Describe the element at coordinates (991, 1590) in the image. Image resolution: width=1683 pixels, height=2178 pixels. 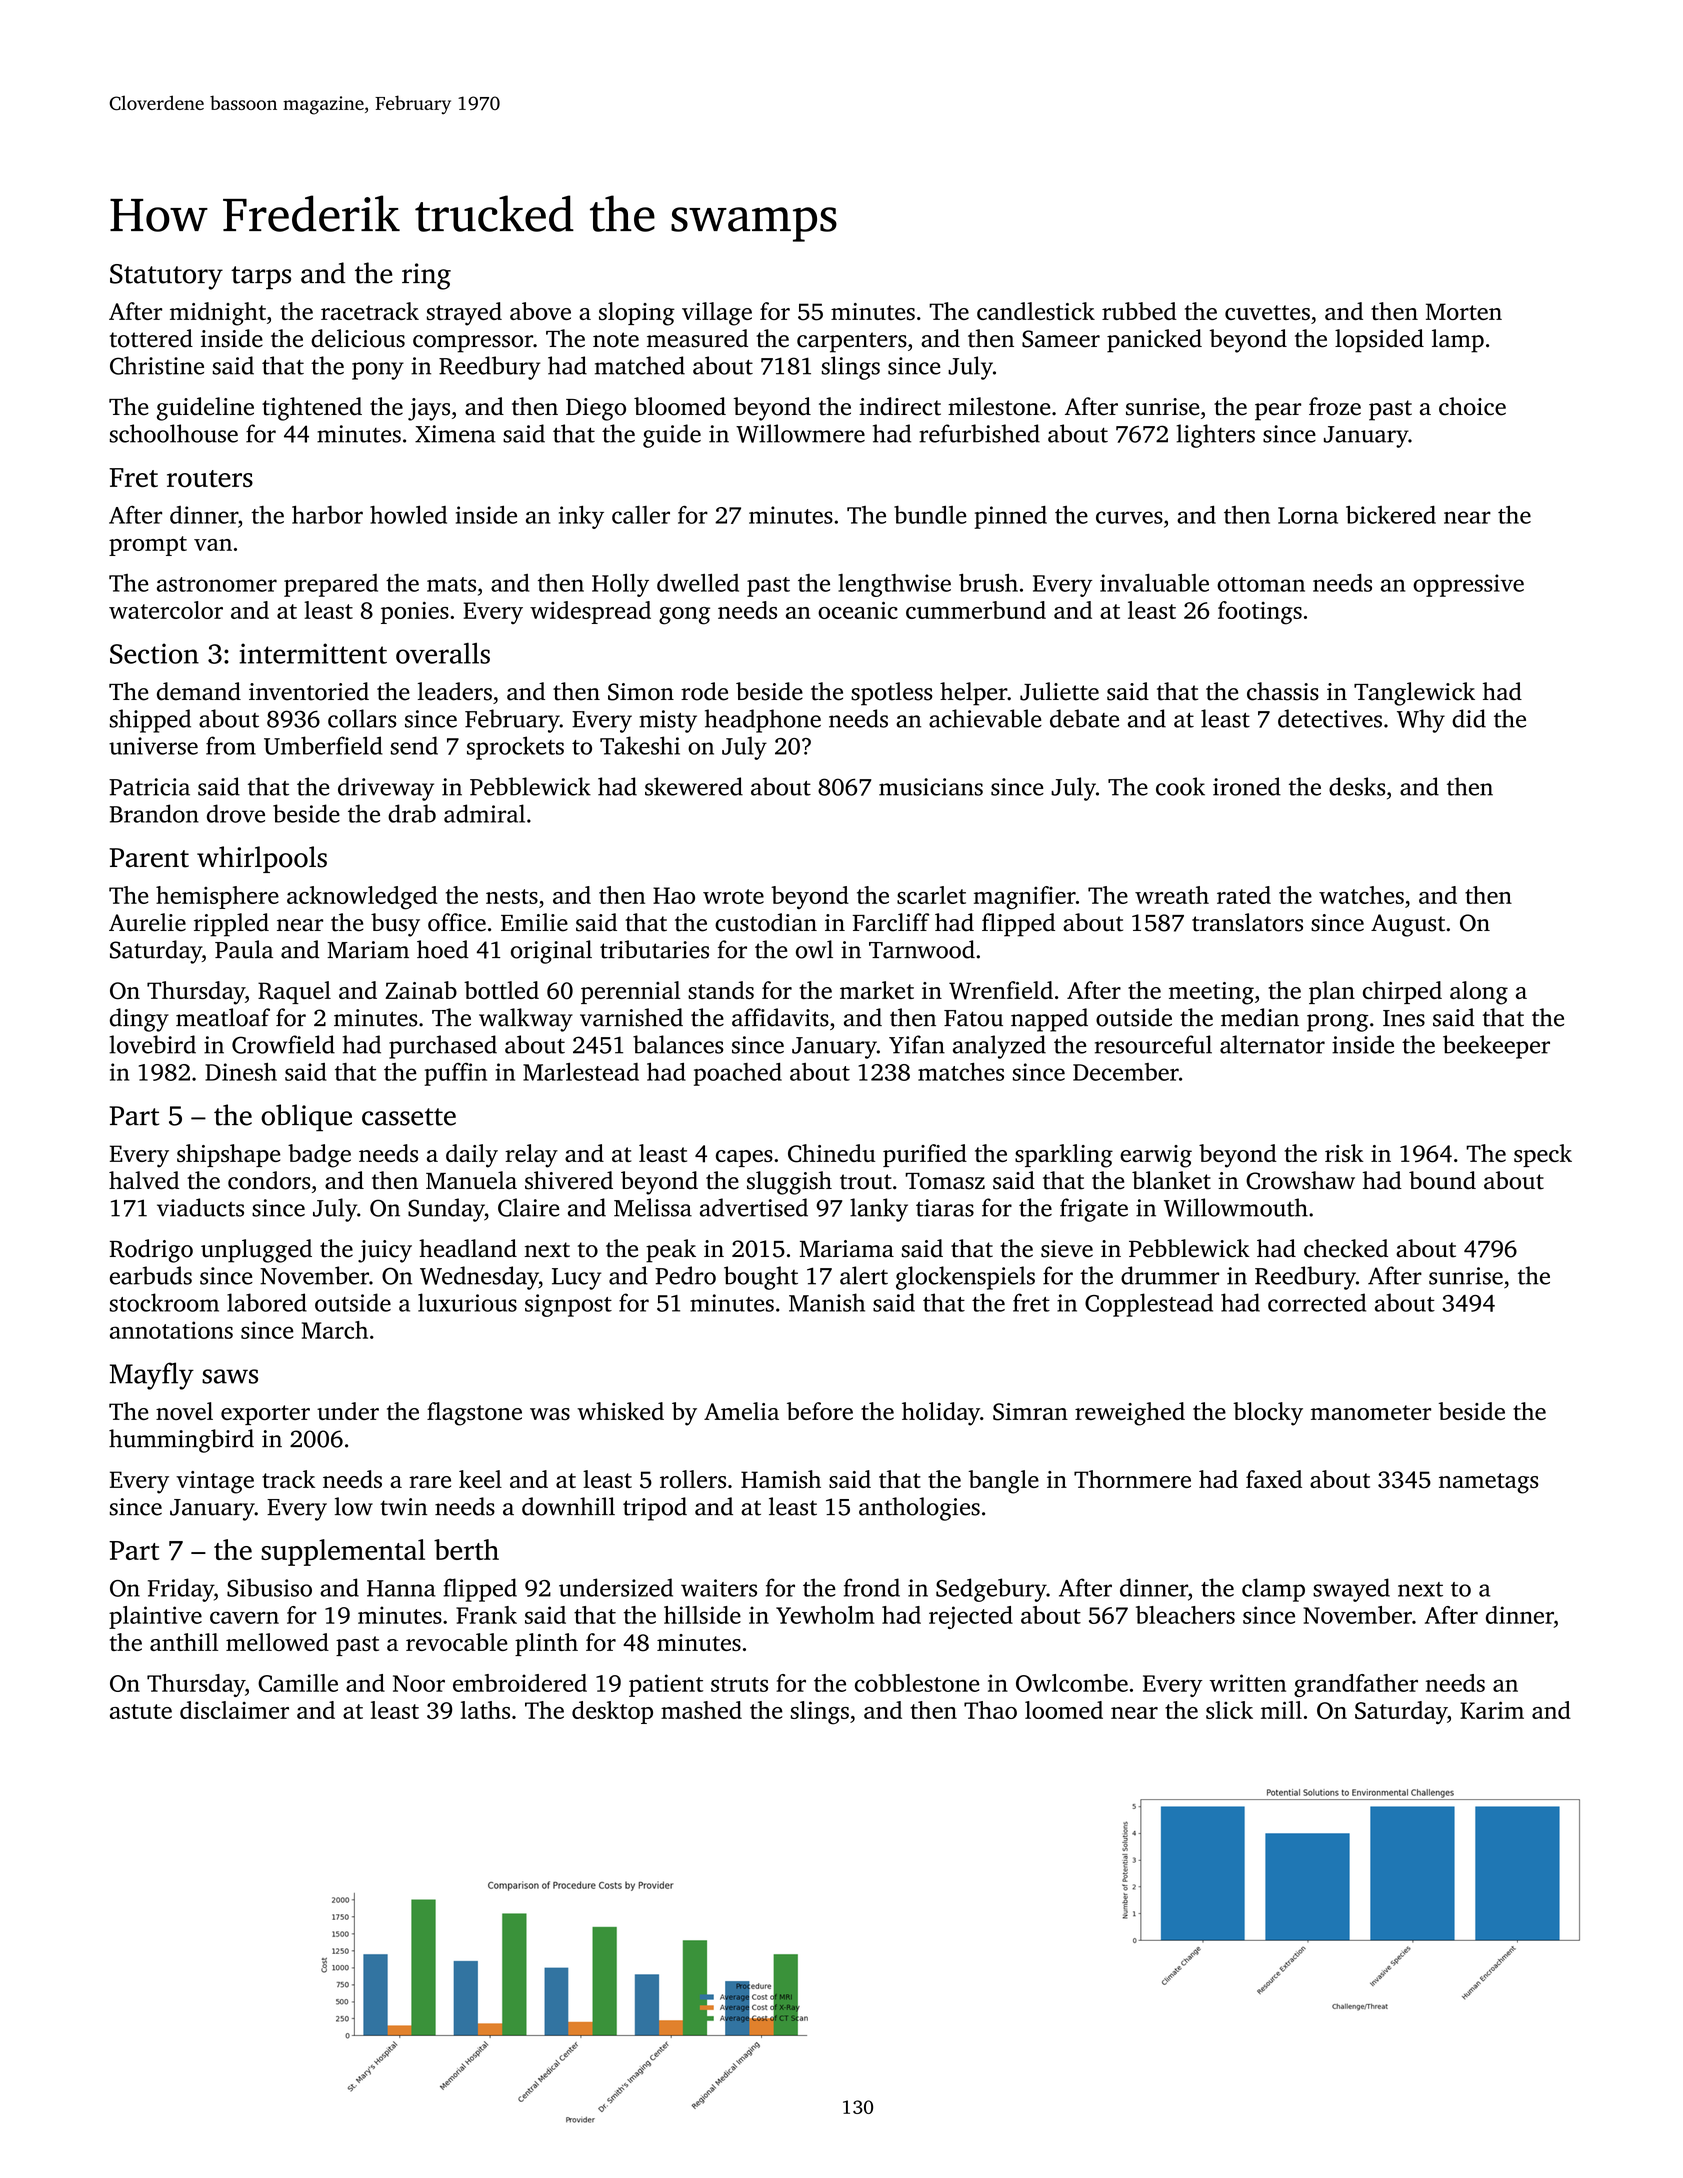
I see `Sedgebury` at that location.
